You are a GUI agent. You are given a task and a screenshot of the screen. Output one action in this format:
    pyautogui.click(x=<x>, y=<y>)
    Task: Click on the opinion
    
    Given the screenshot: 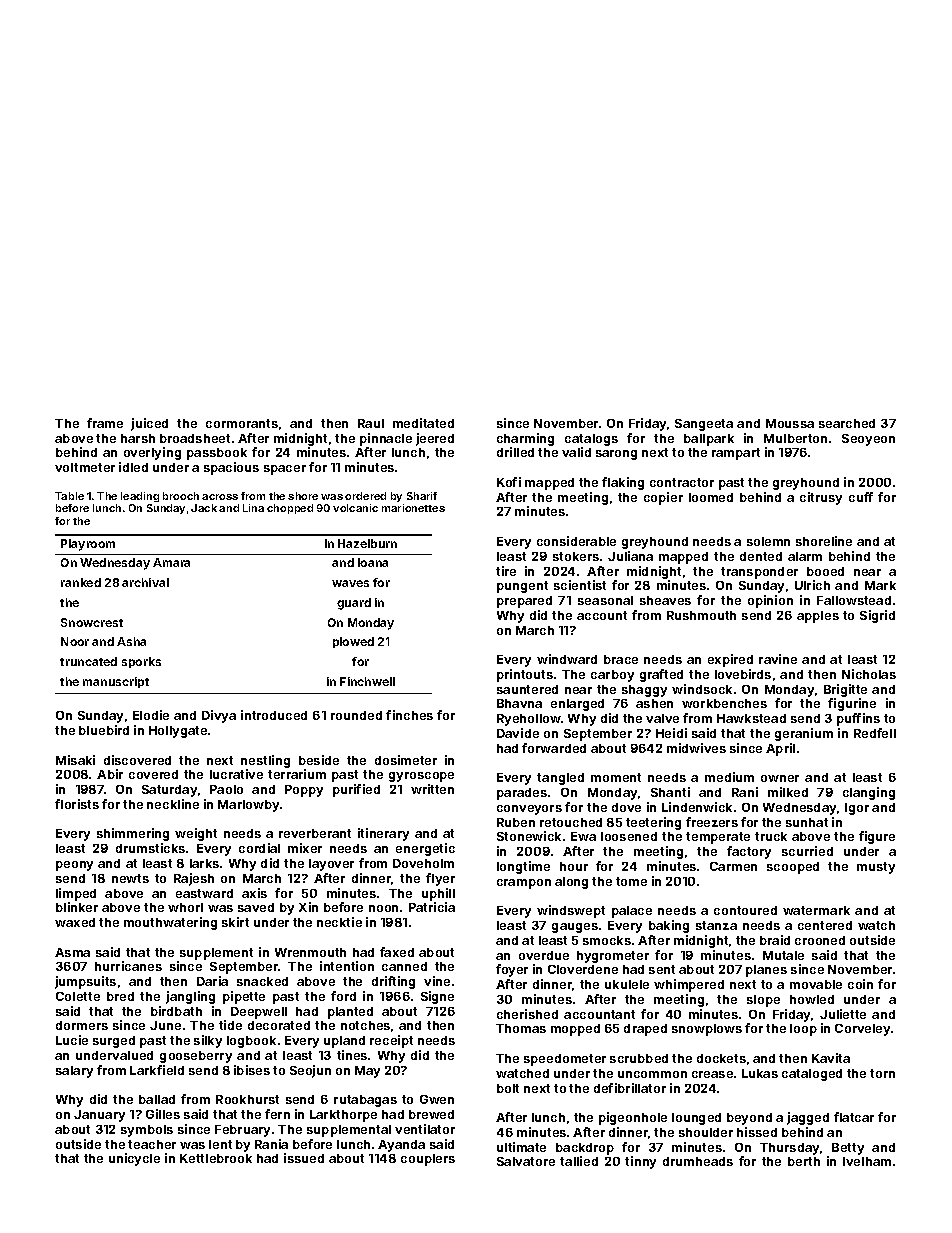 What is the action you would take?
    pyautogui.click(x=770, y=601)
